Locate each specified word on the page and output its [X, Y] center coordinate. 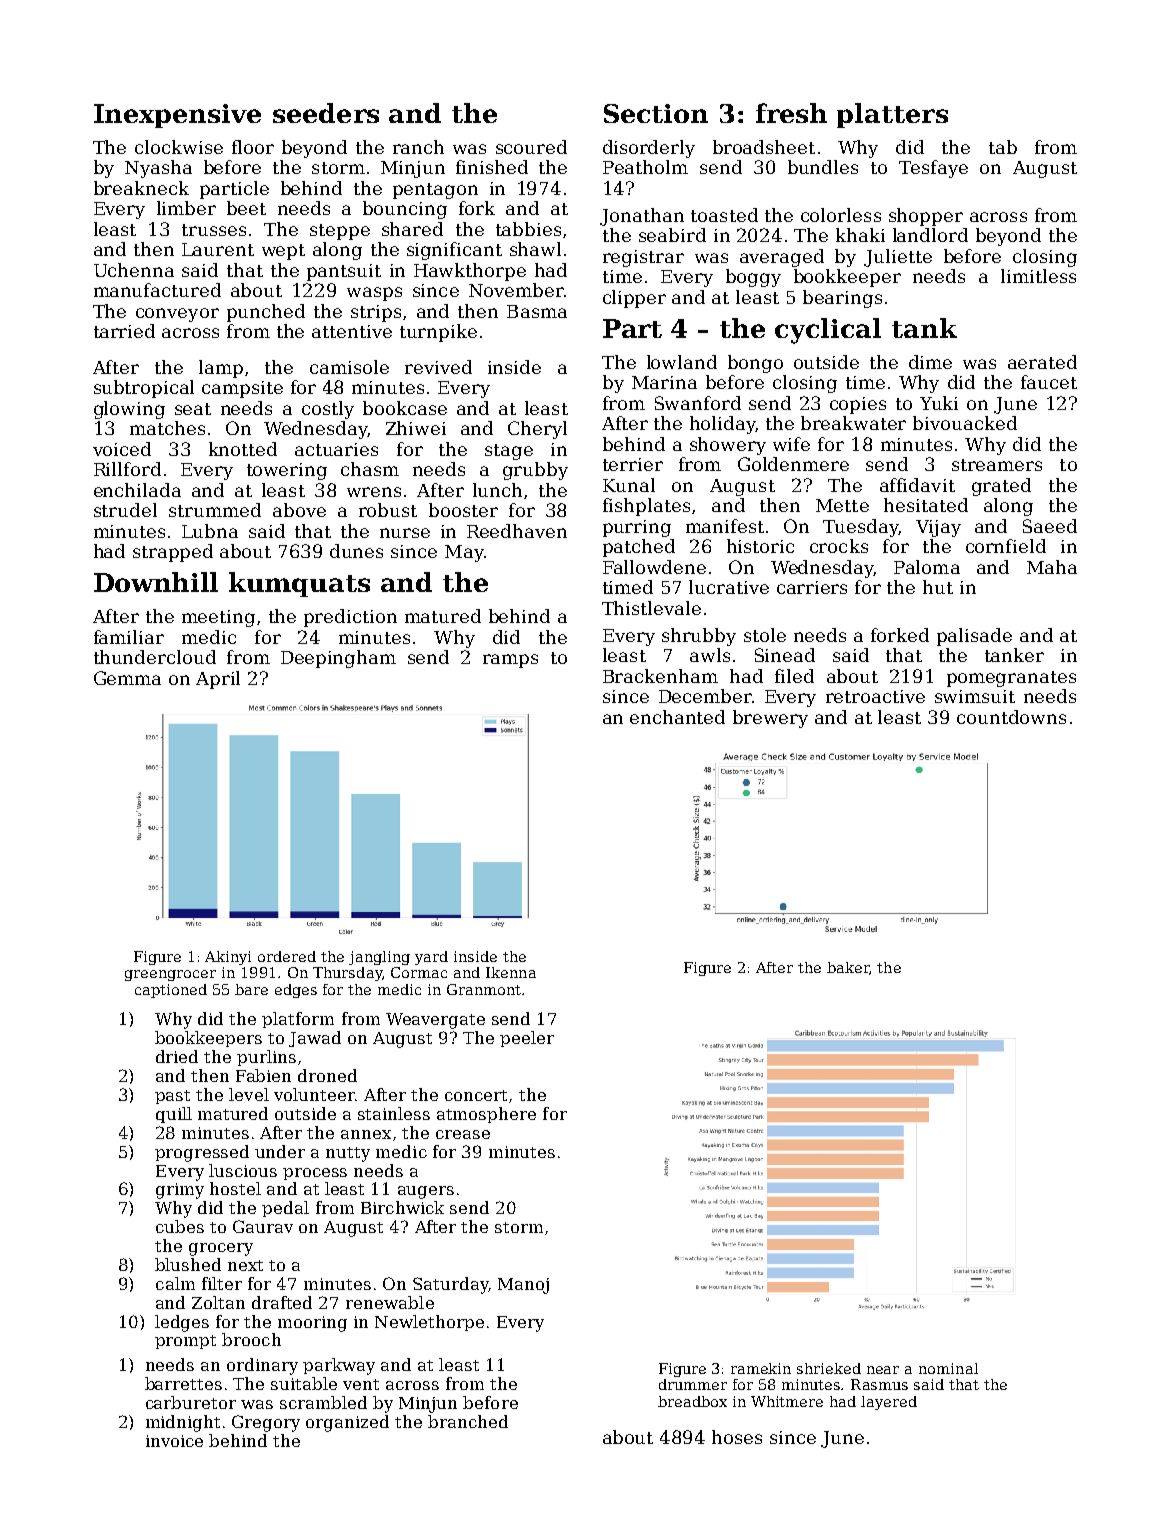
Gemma [127, 678]
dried [177, 1056]
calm [175, 1283]
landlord [930, 235]
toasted [724, 215]
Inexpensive [177, 116]
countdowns [1011, 717]
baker [848, 967]
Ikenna [511, 972]
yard [431, 958]
